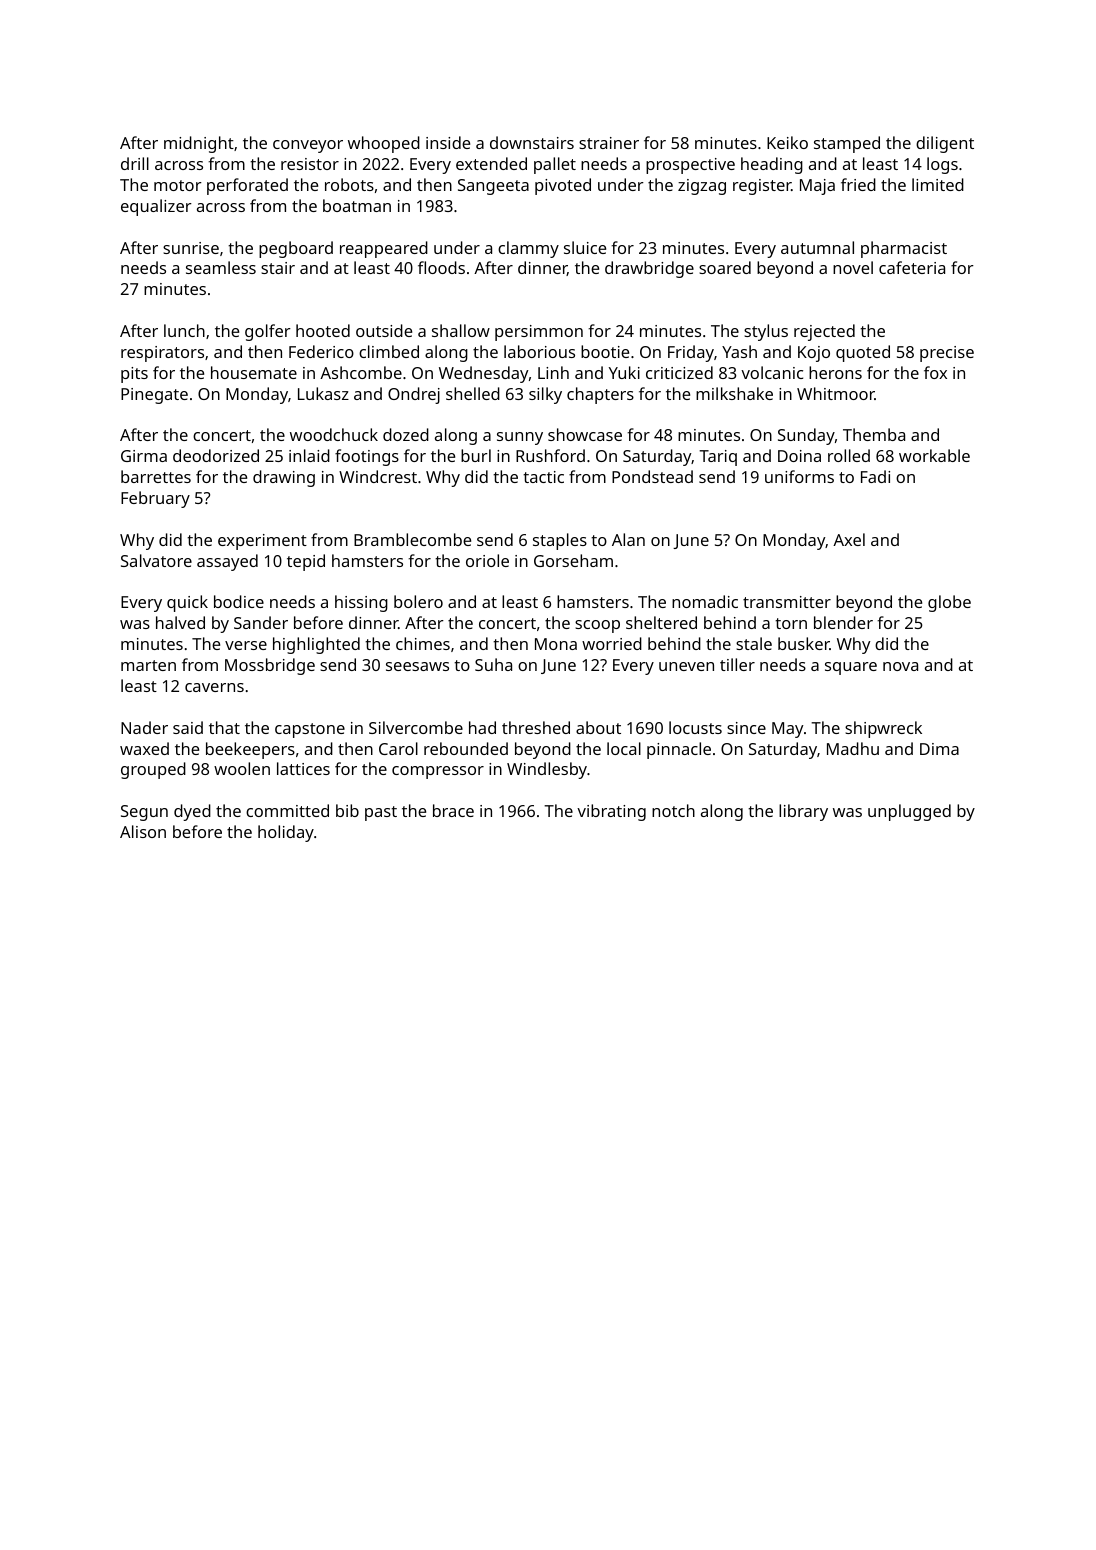  Describe the element at coordinates (679, 750) in the page. I see `pinnacle` at that location.
